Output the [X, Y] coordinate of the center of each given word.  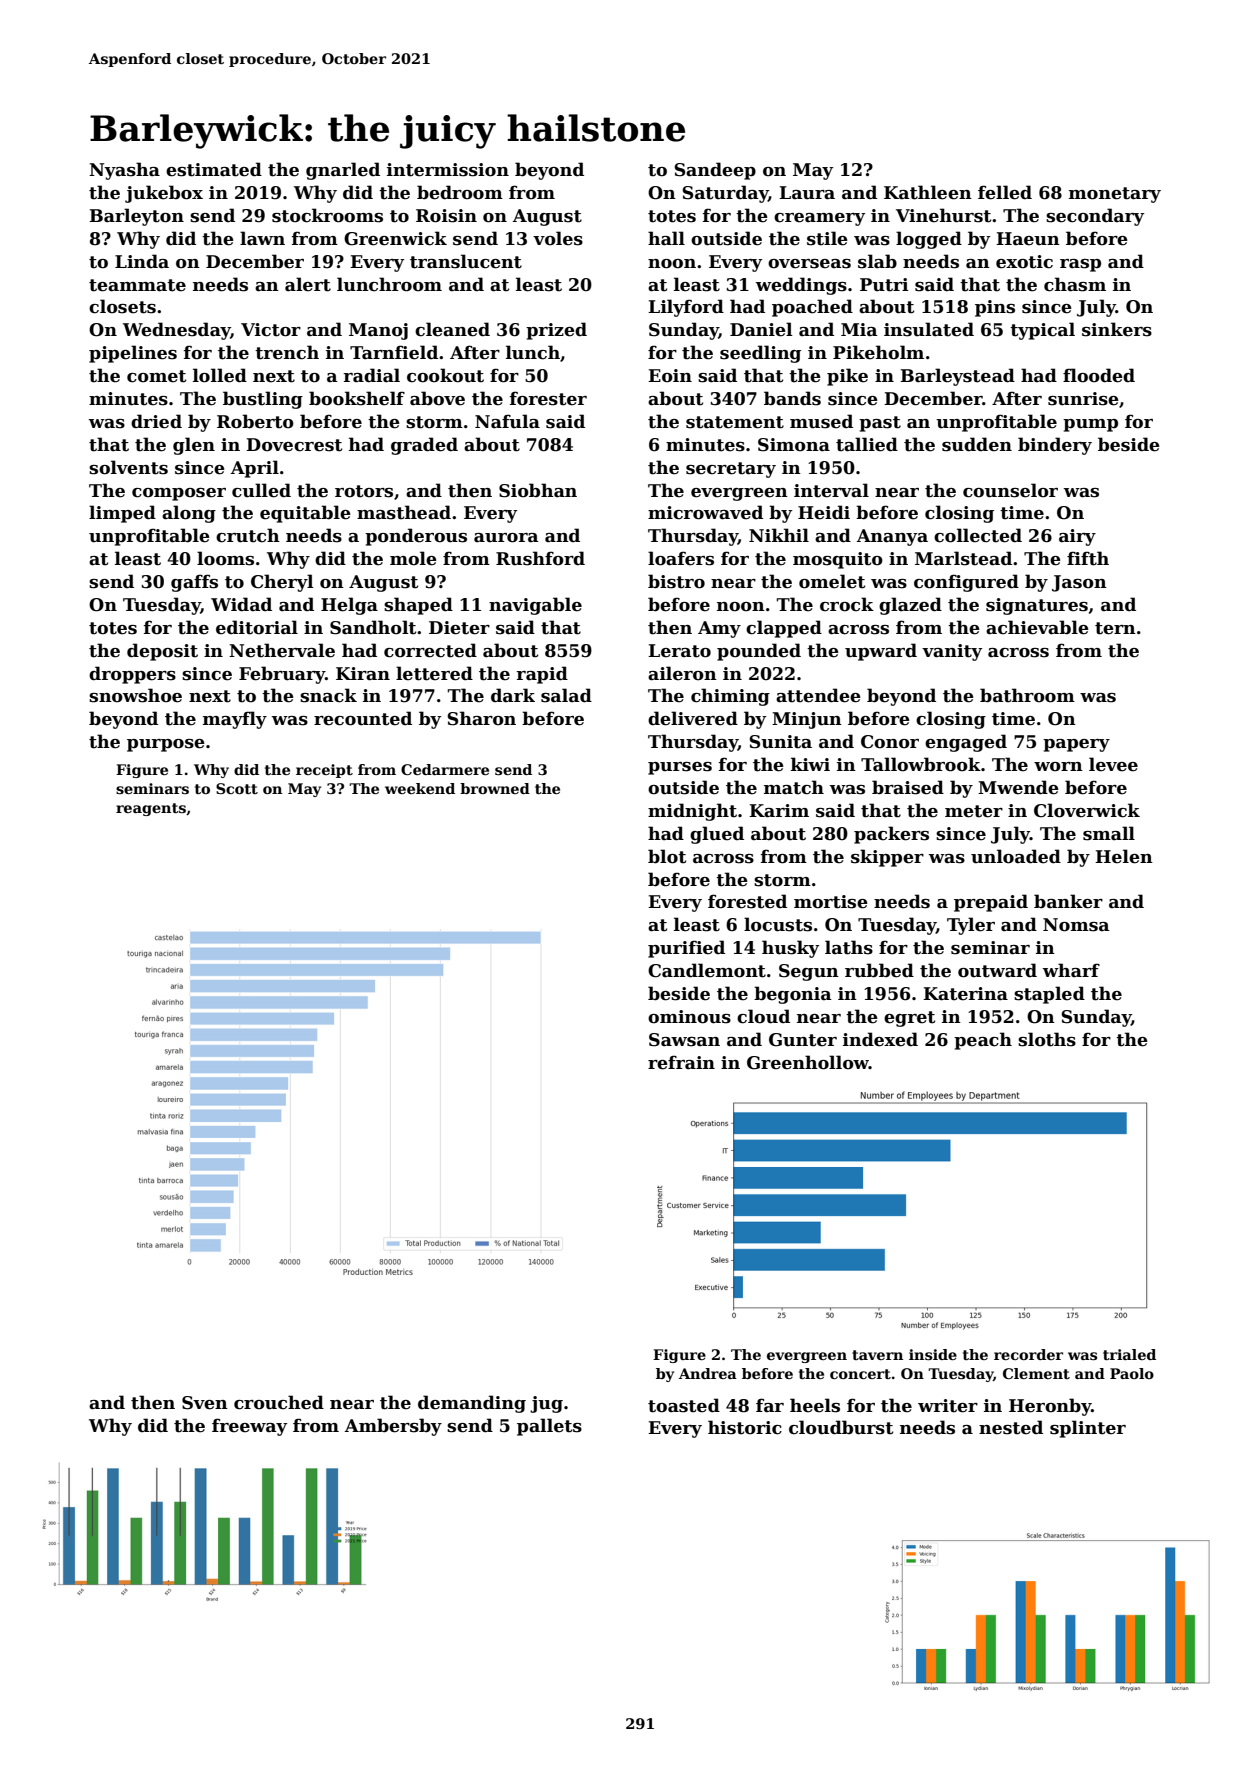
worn [1058, 767]
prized [556, 331]
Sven [205, 1403]
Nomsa [1076, 925]
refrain [681, 1062]
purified [686, 949]
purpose [166, 745]
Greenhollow [808, 1062]
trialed [1129, 1354]
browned [495, 788]
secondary [1095, 217]
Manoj [378, 331]
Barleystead [957, 377]
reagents [151, 809]
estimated [214, 169]
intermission [448, 170]
